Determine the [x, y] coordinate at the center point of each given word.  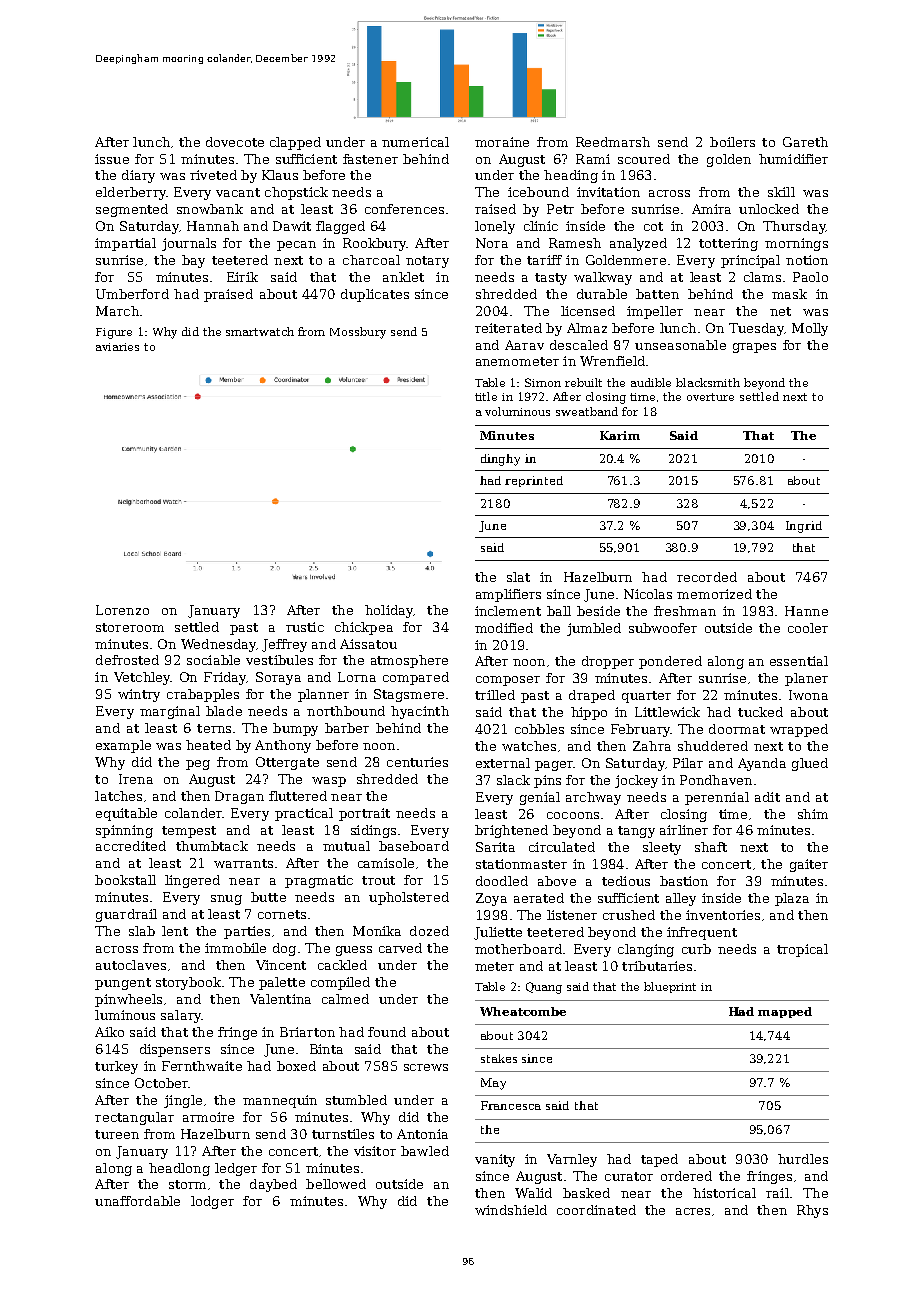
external [503, 763]
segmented [132, 210]
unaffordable [137, 1201]
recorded [707, 577]
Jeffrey [284, 645]
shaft [711, 847]
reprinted [534, 481]
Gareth [805, 142]
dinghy [500, 460]
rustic [305, 627]
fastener [370, 159]
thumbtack [212, 846]
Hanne [806, 611]
